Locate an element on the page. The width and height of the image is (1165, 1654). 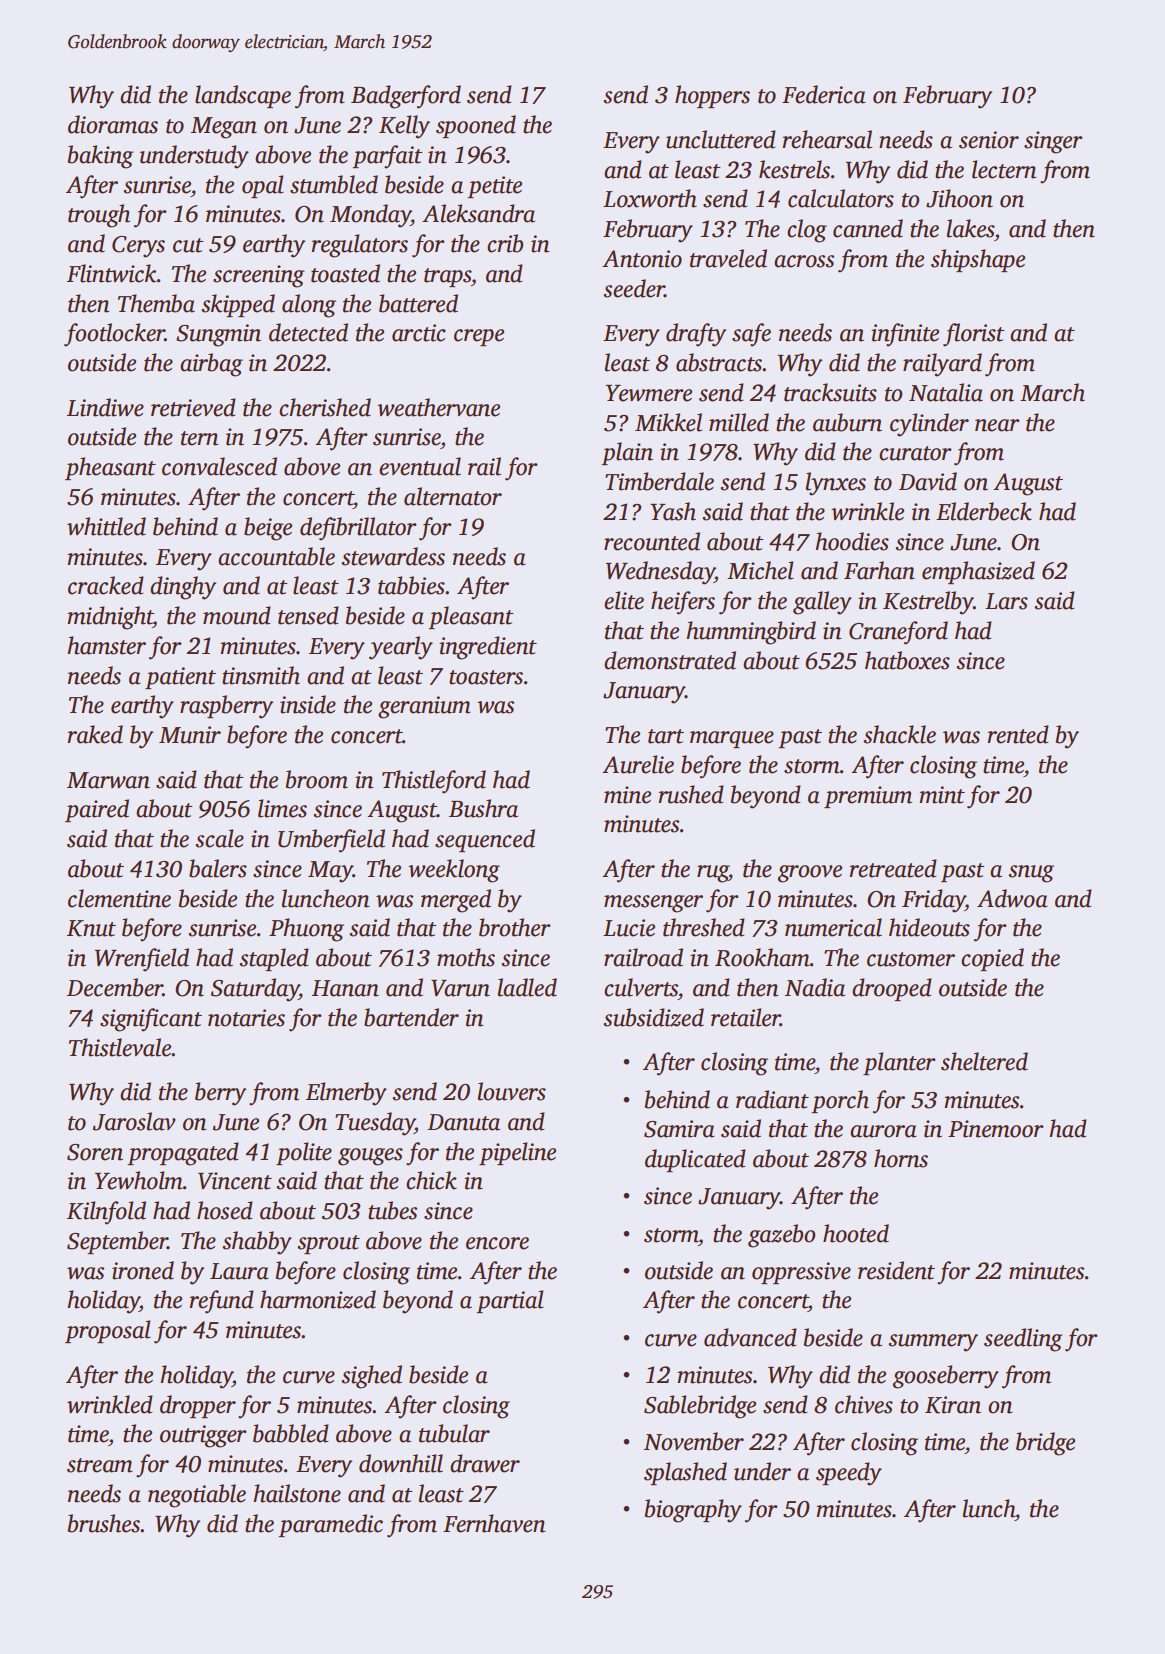
Lars is located at coordinates (1006, 601).
